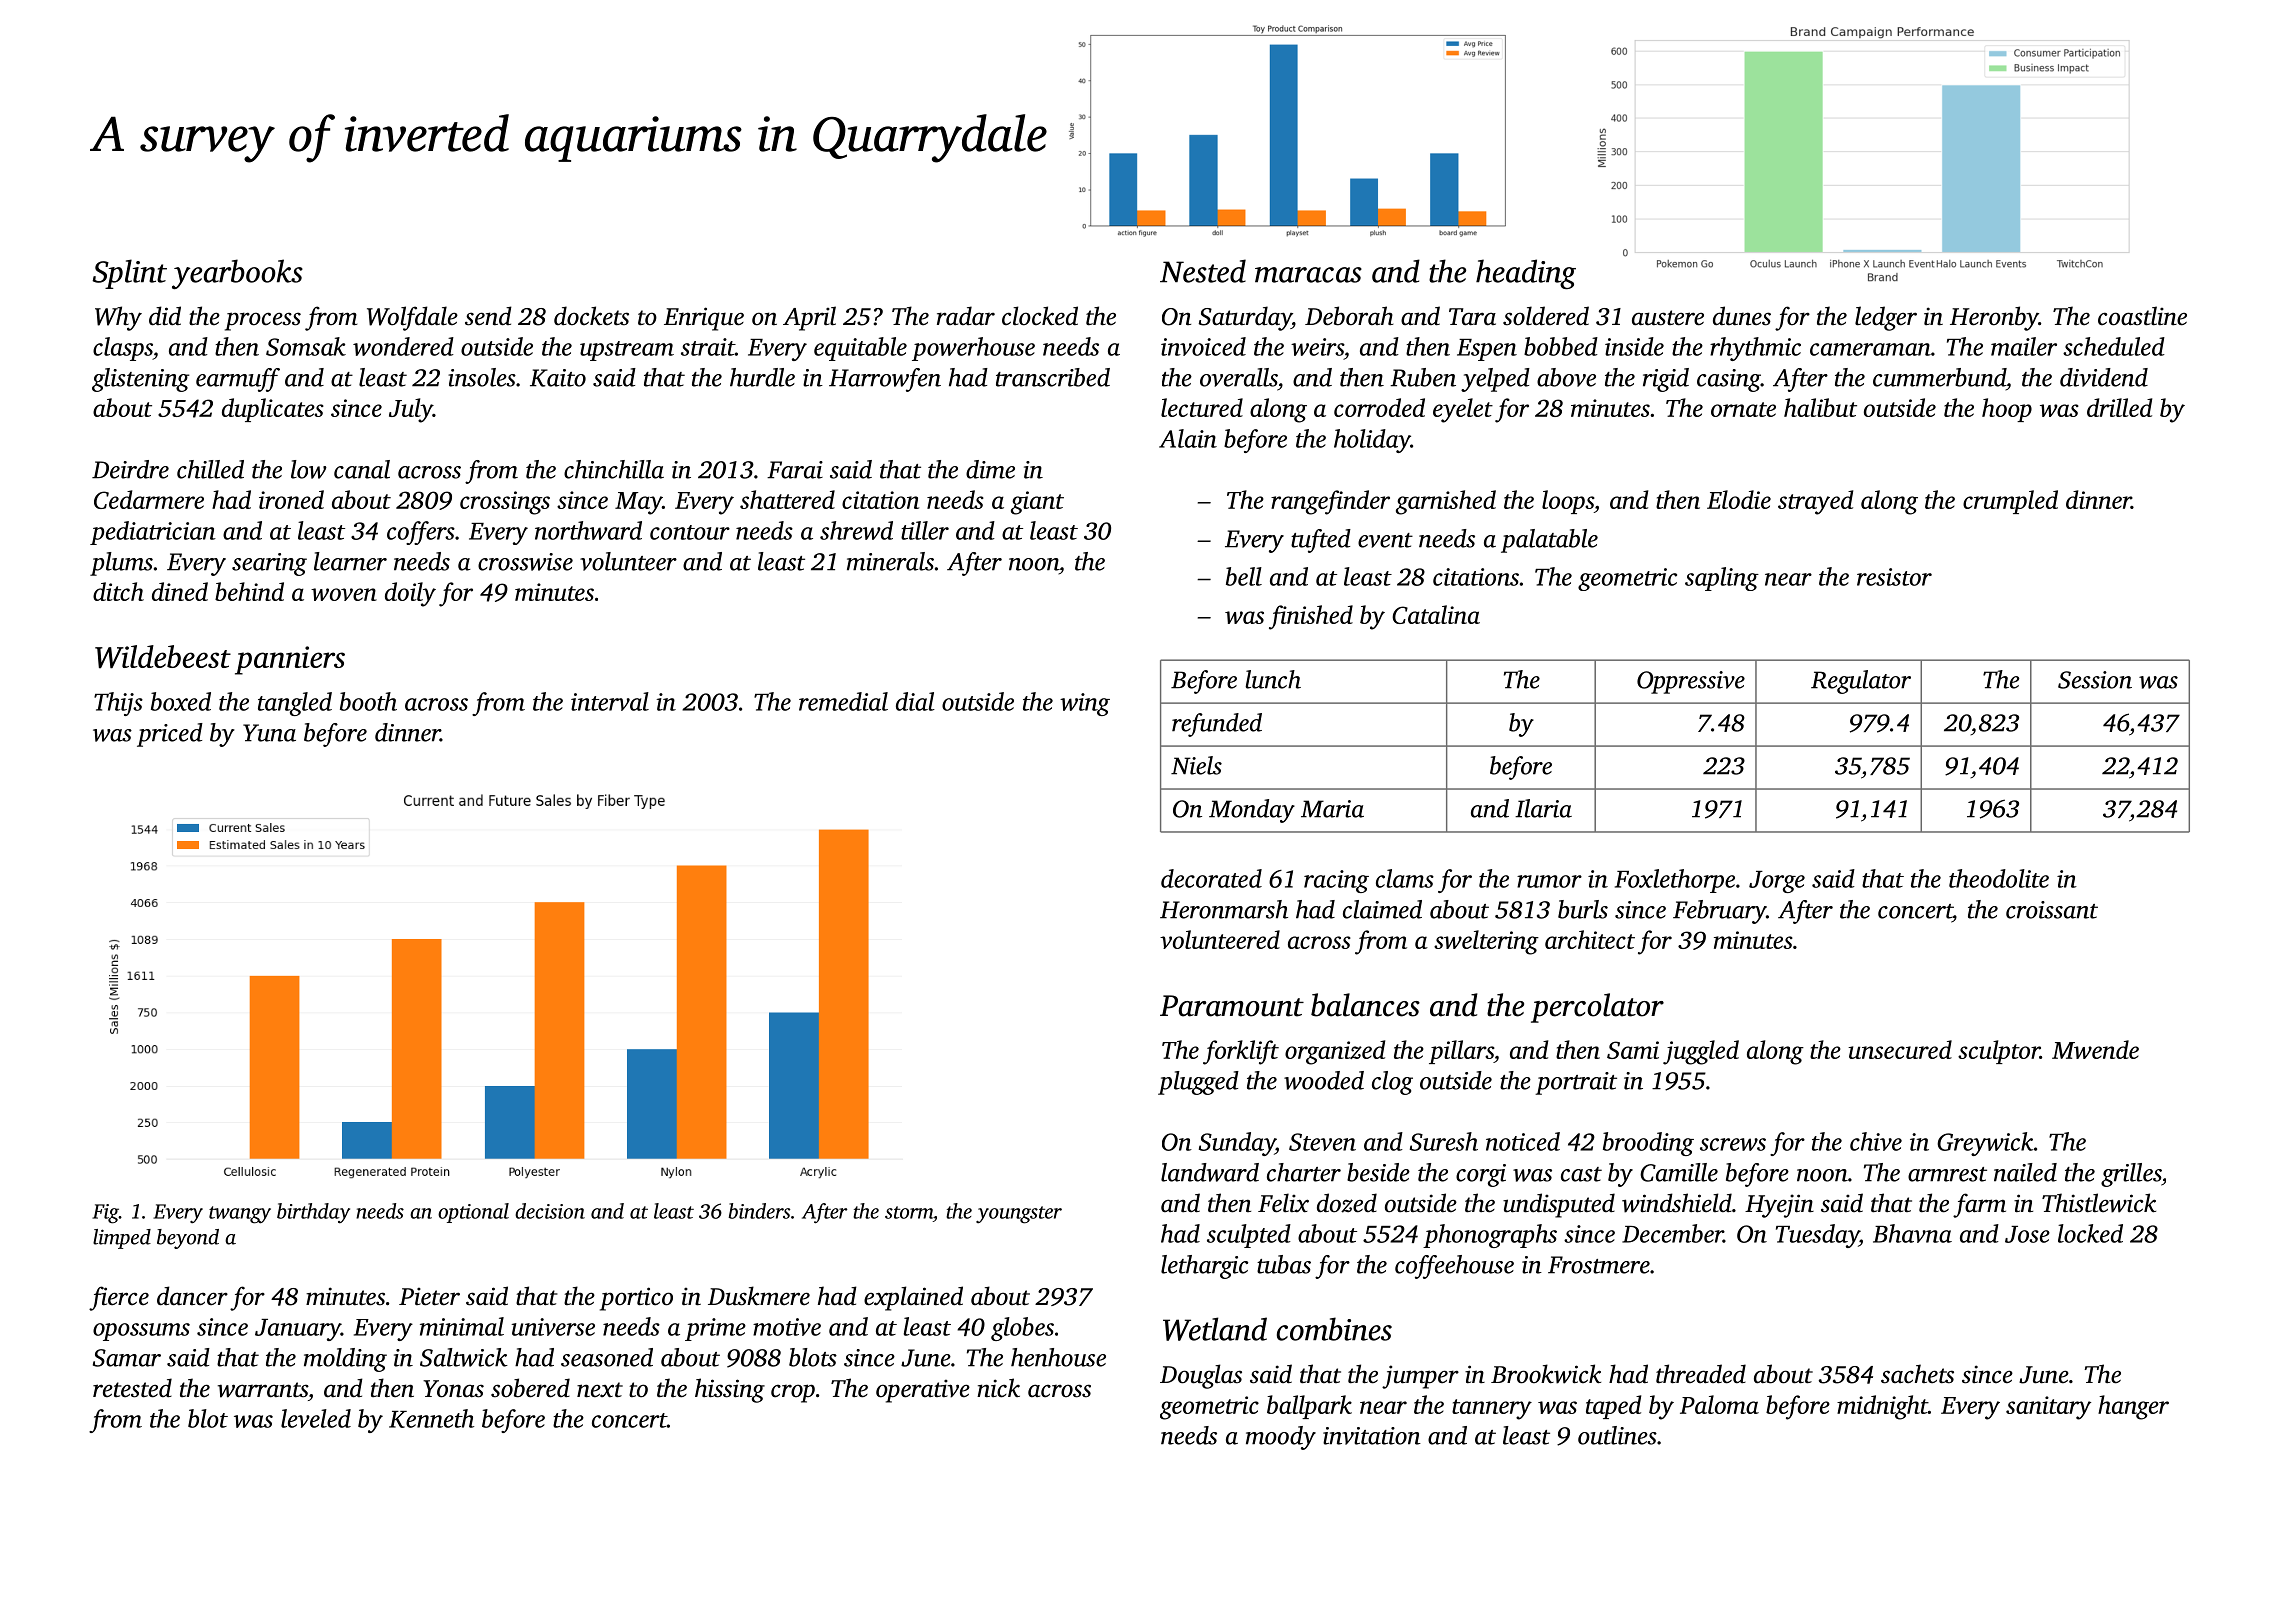  What do you see at coordinates (1273, 679) in the page?
I see `lunch` at bounding box center [1273, 679].
